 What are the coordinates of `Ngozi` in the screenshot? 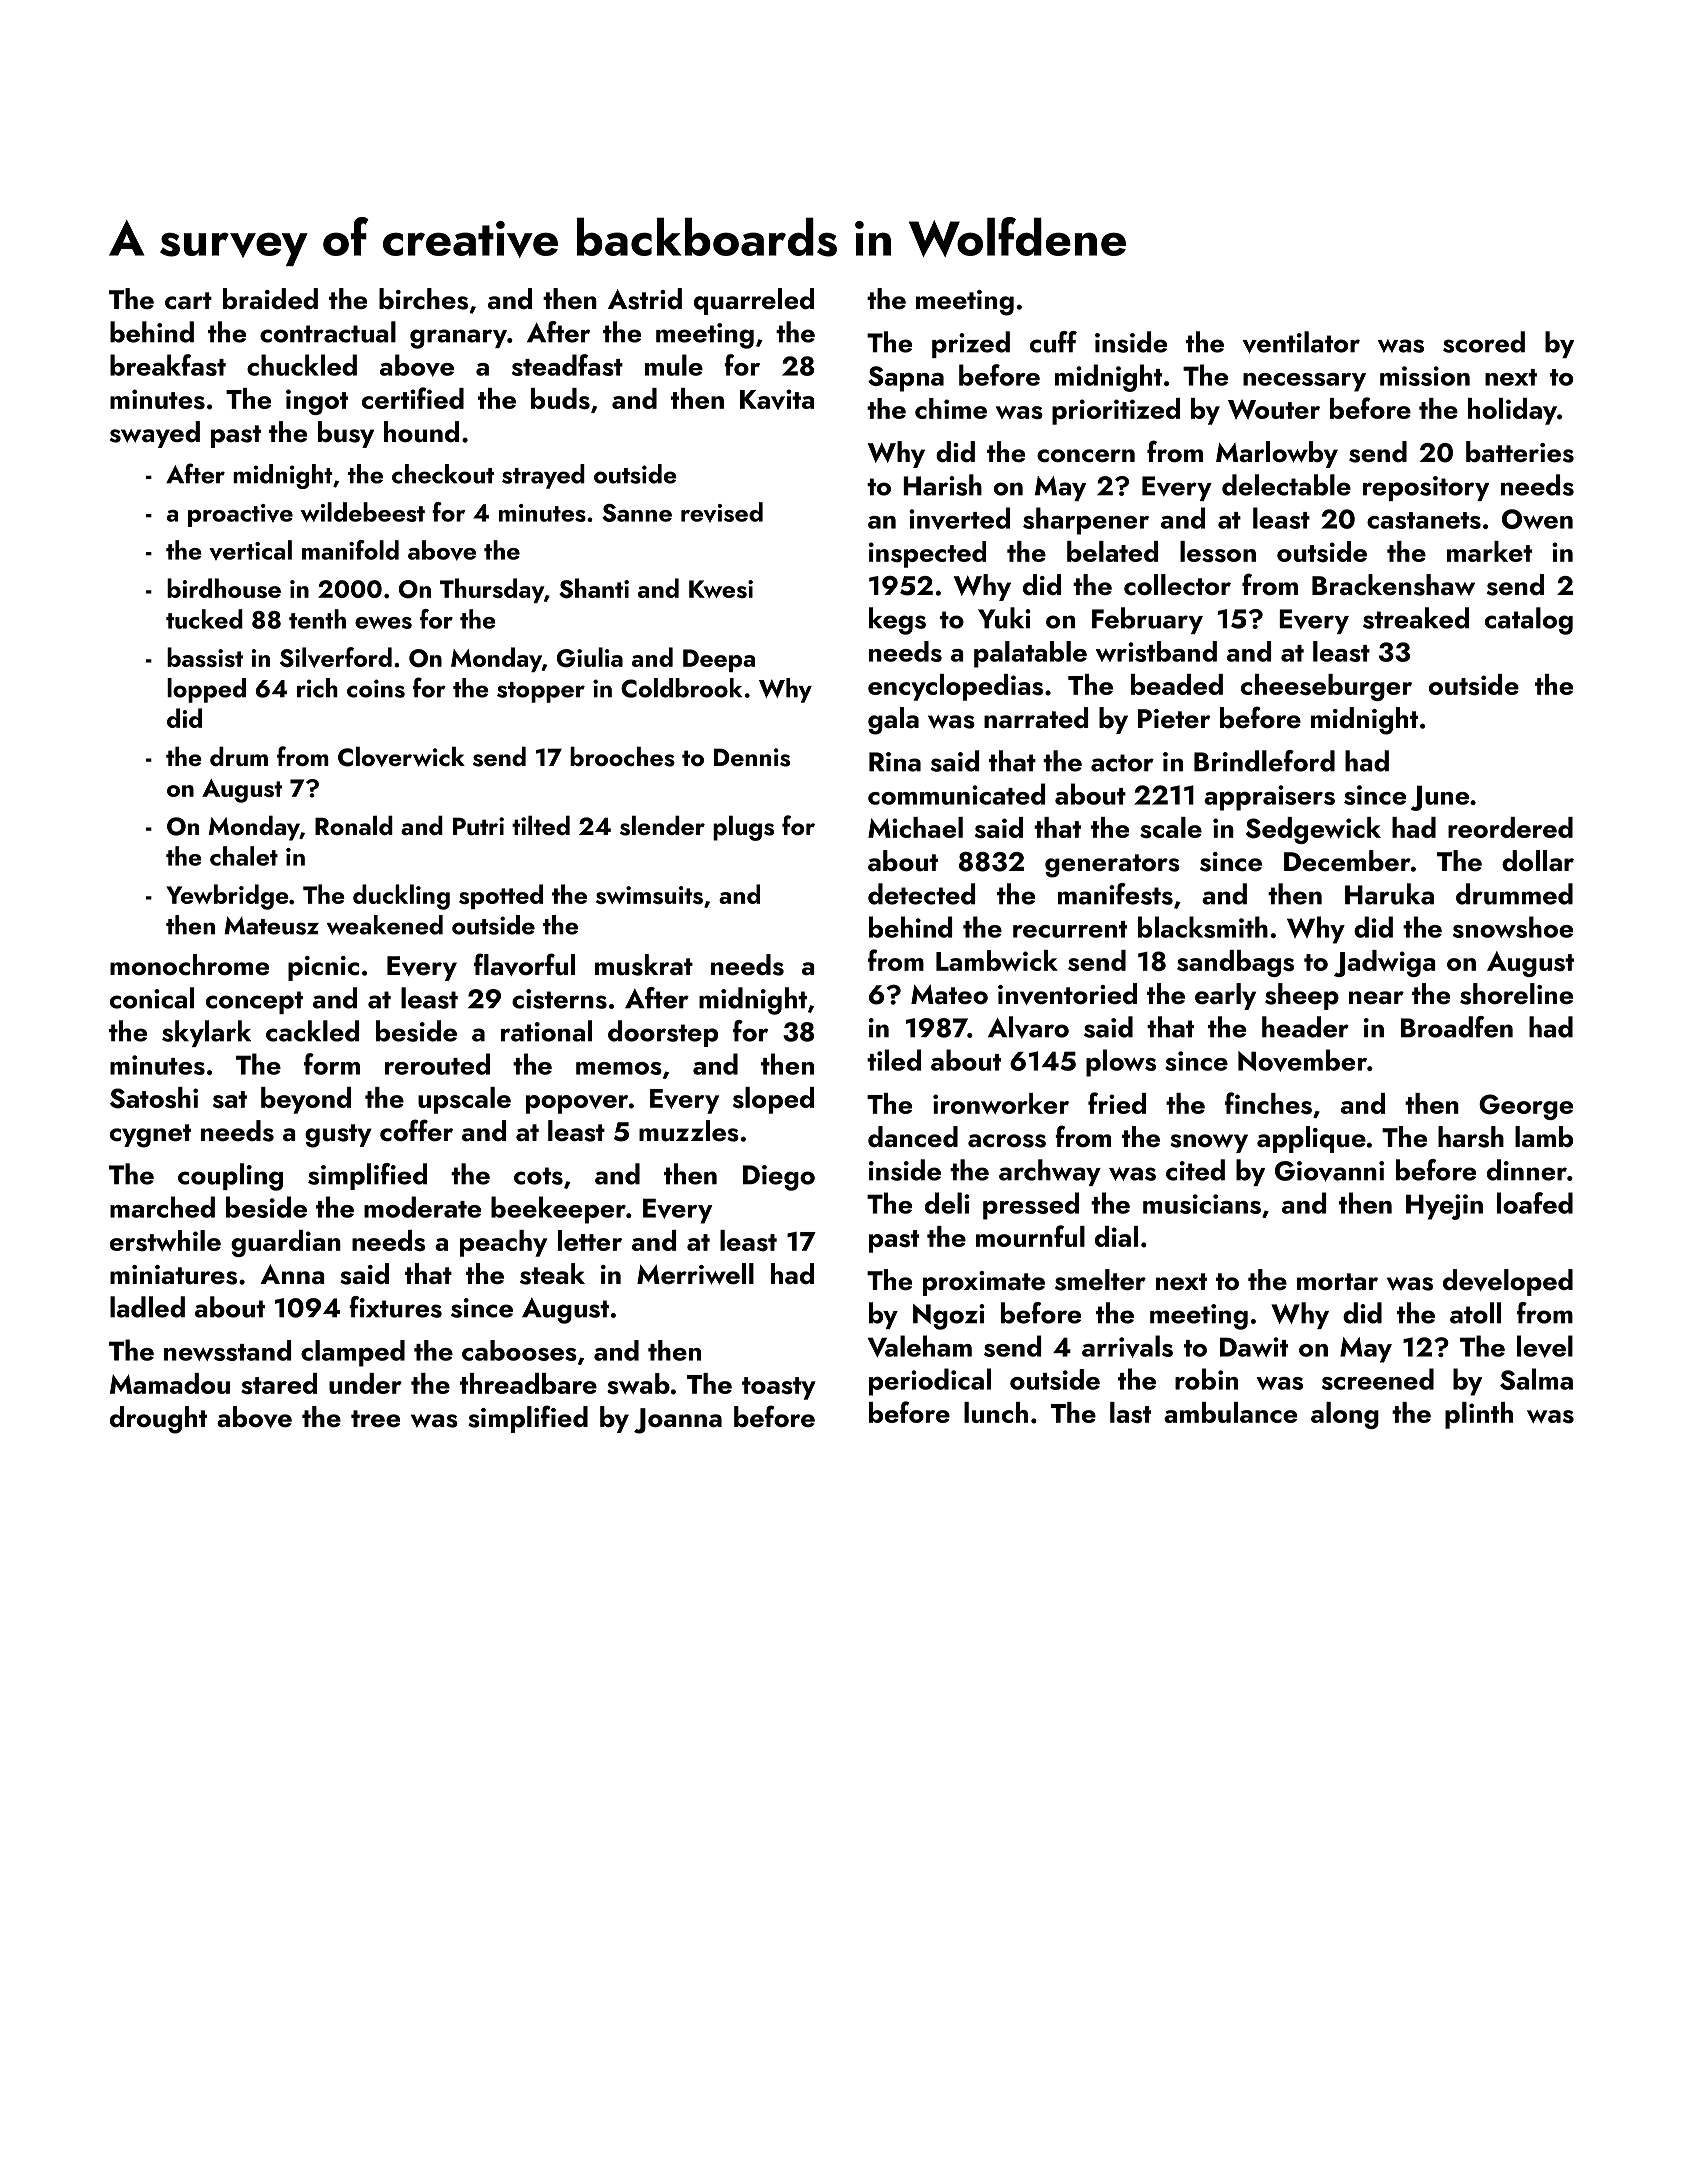 It's located at (949, 1317).
